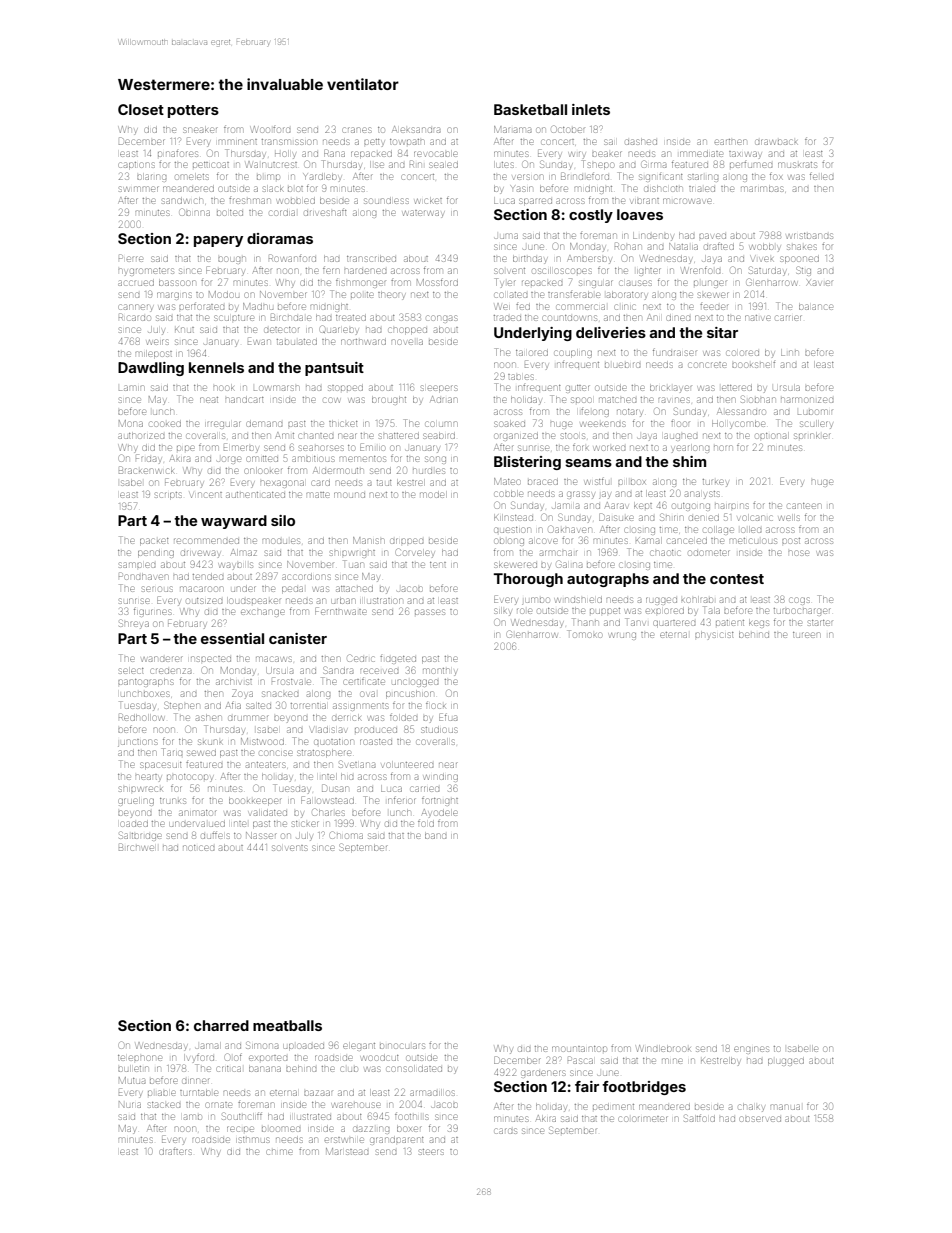 The image size is (952, 1233). I want to click on driveshaft, so click(325, 212).
